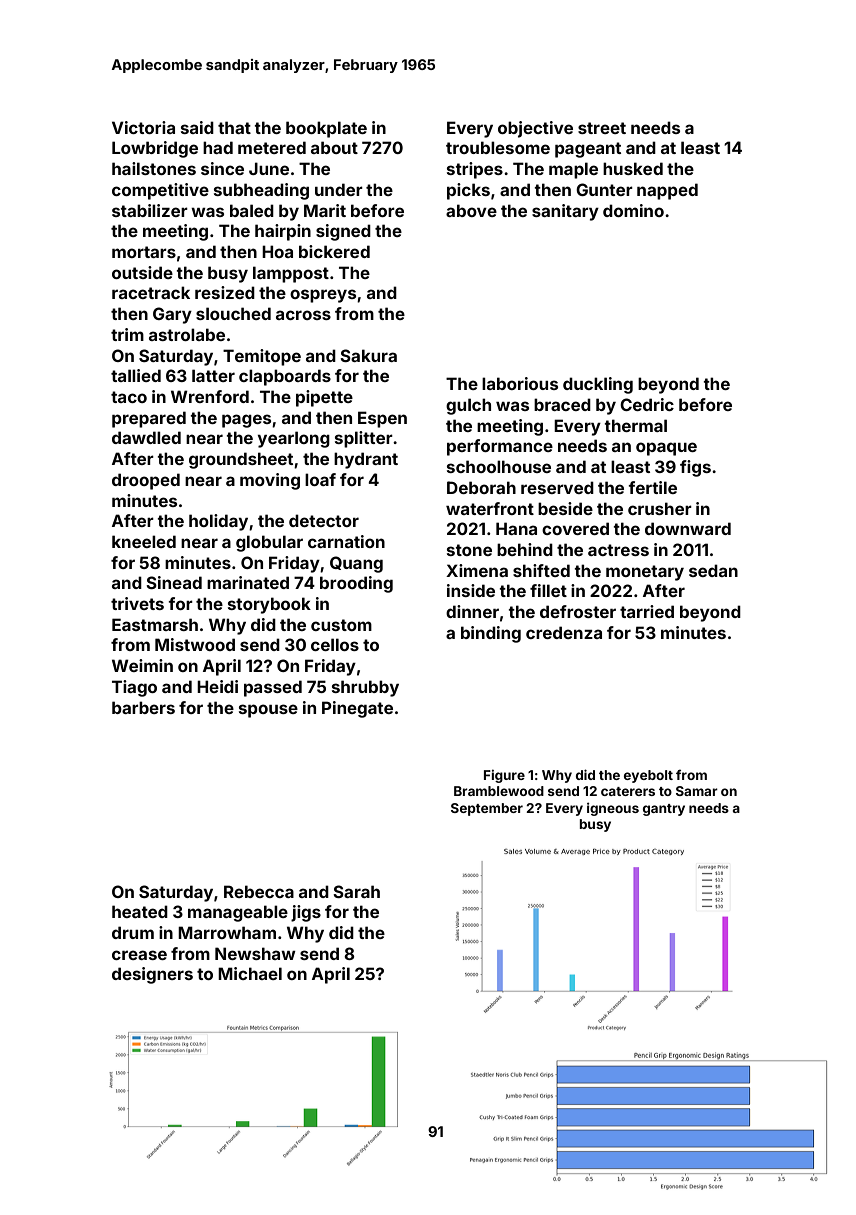 Image resolution: width=856 pixels, height=1215 pixels. Describe the element at coordinates (250, 973) in the screenshot. I see `Michael` at that location.
